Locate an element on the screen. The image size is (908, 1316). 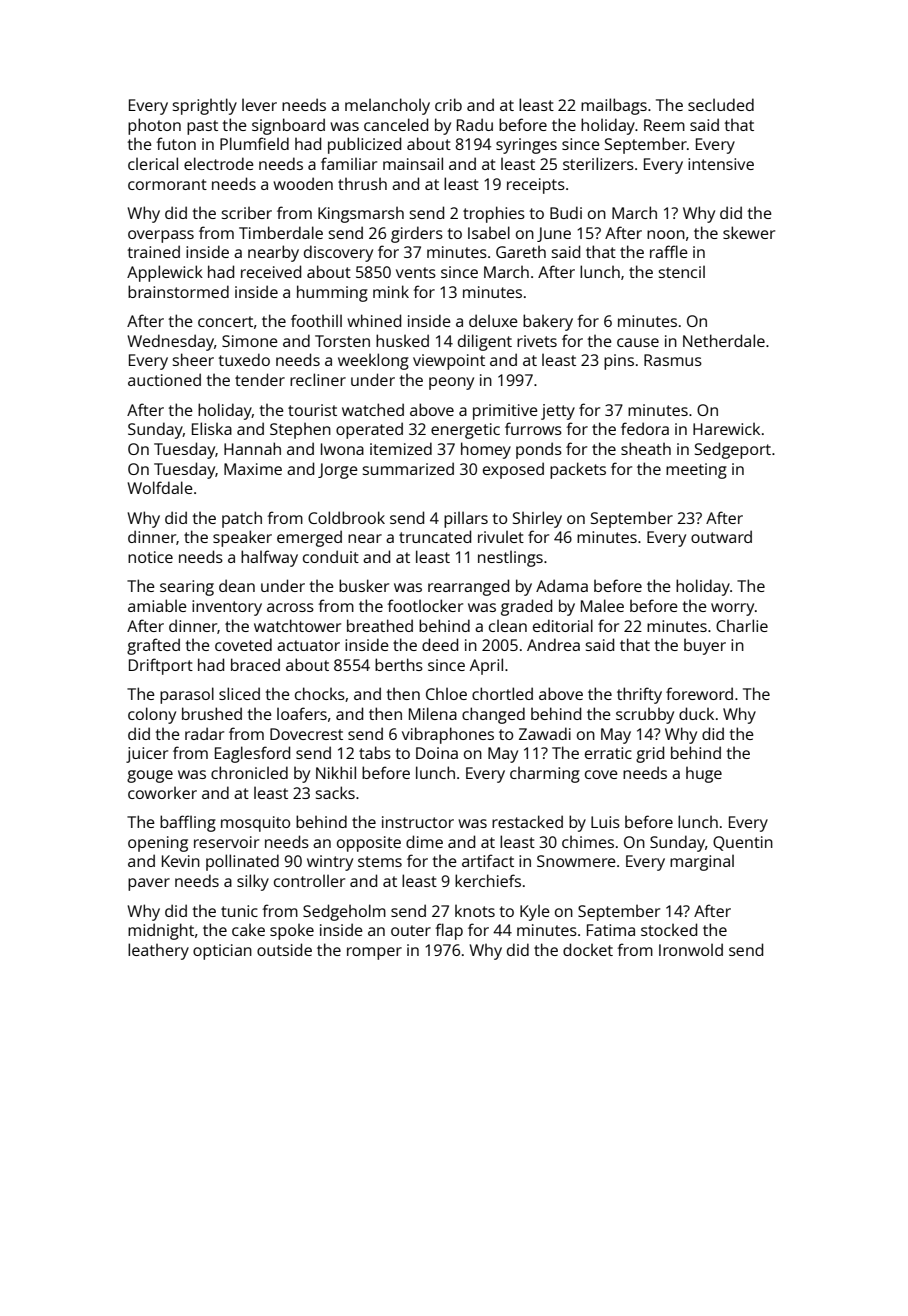
packets is located at coordinates (578, 470).
